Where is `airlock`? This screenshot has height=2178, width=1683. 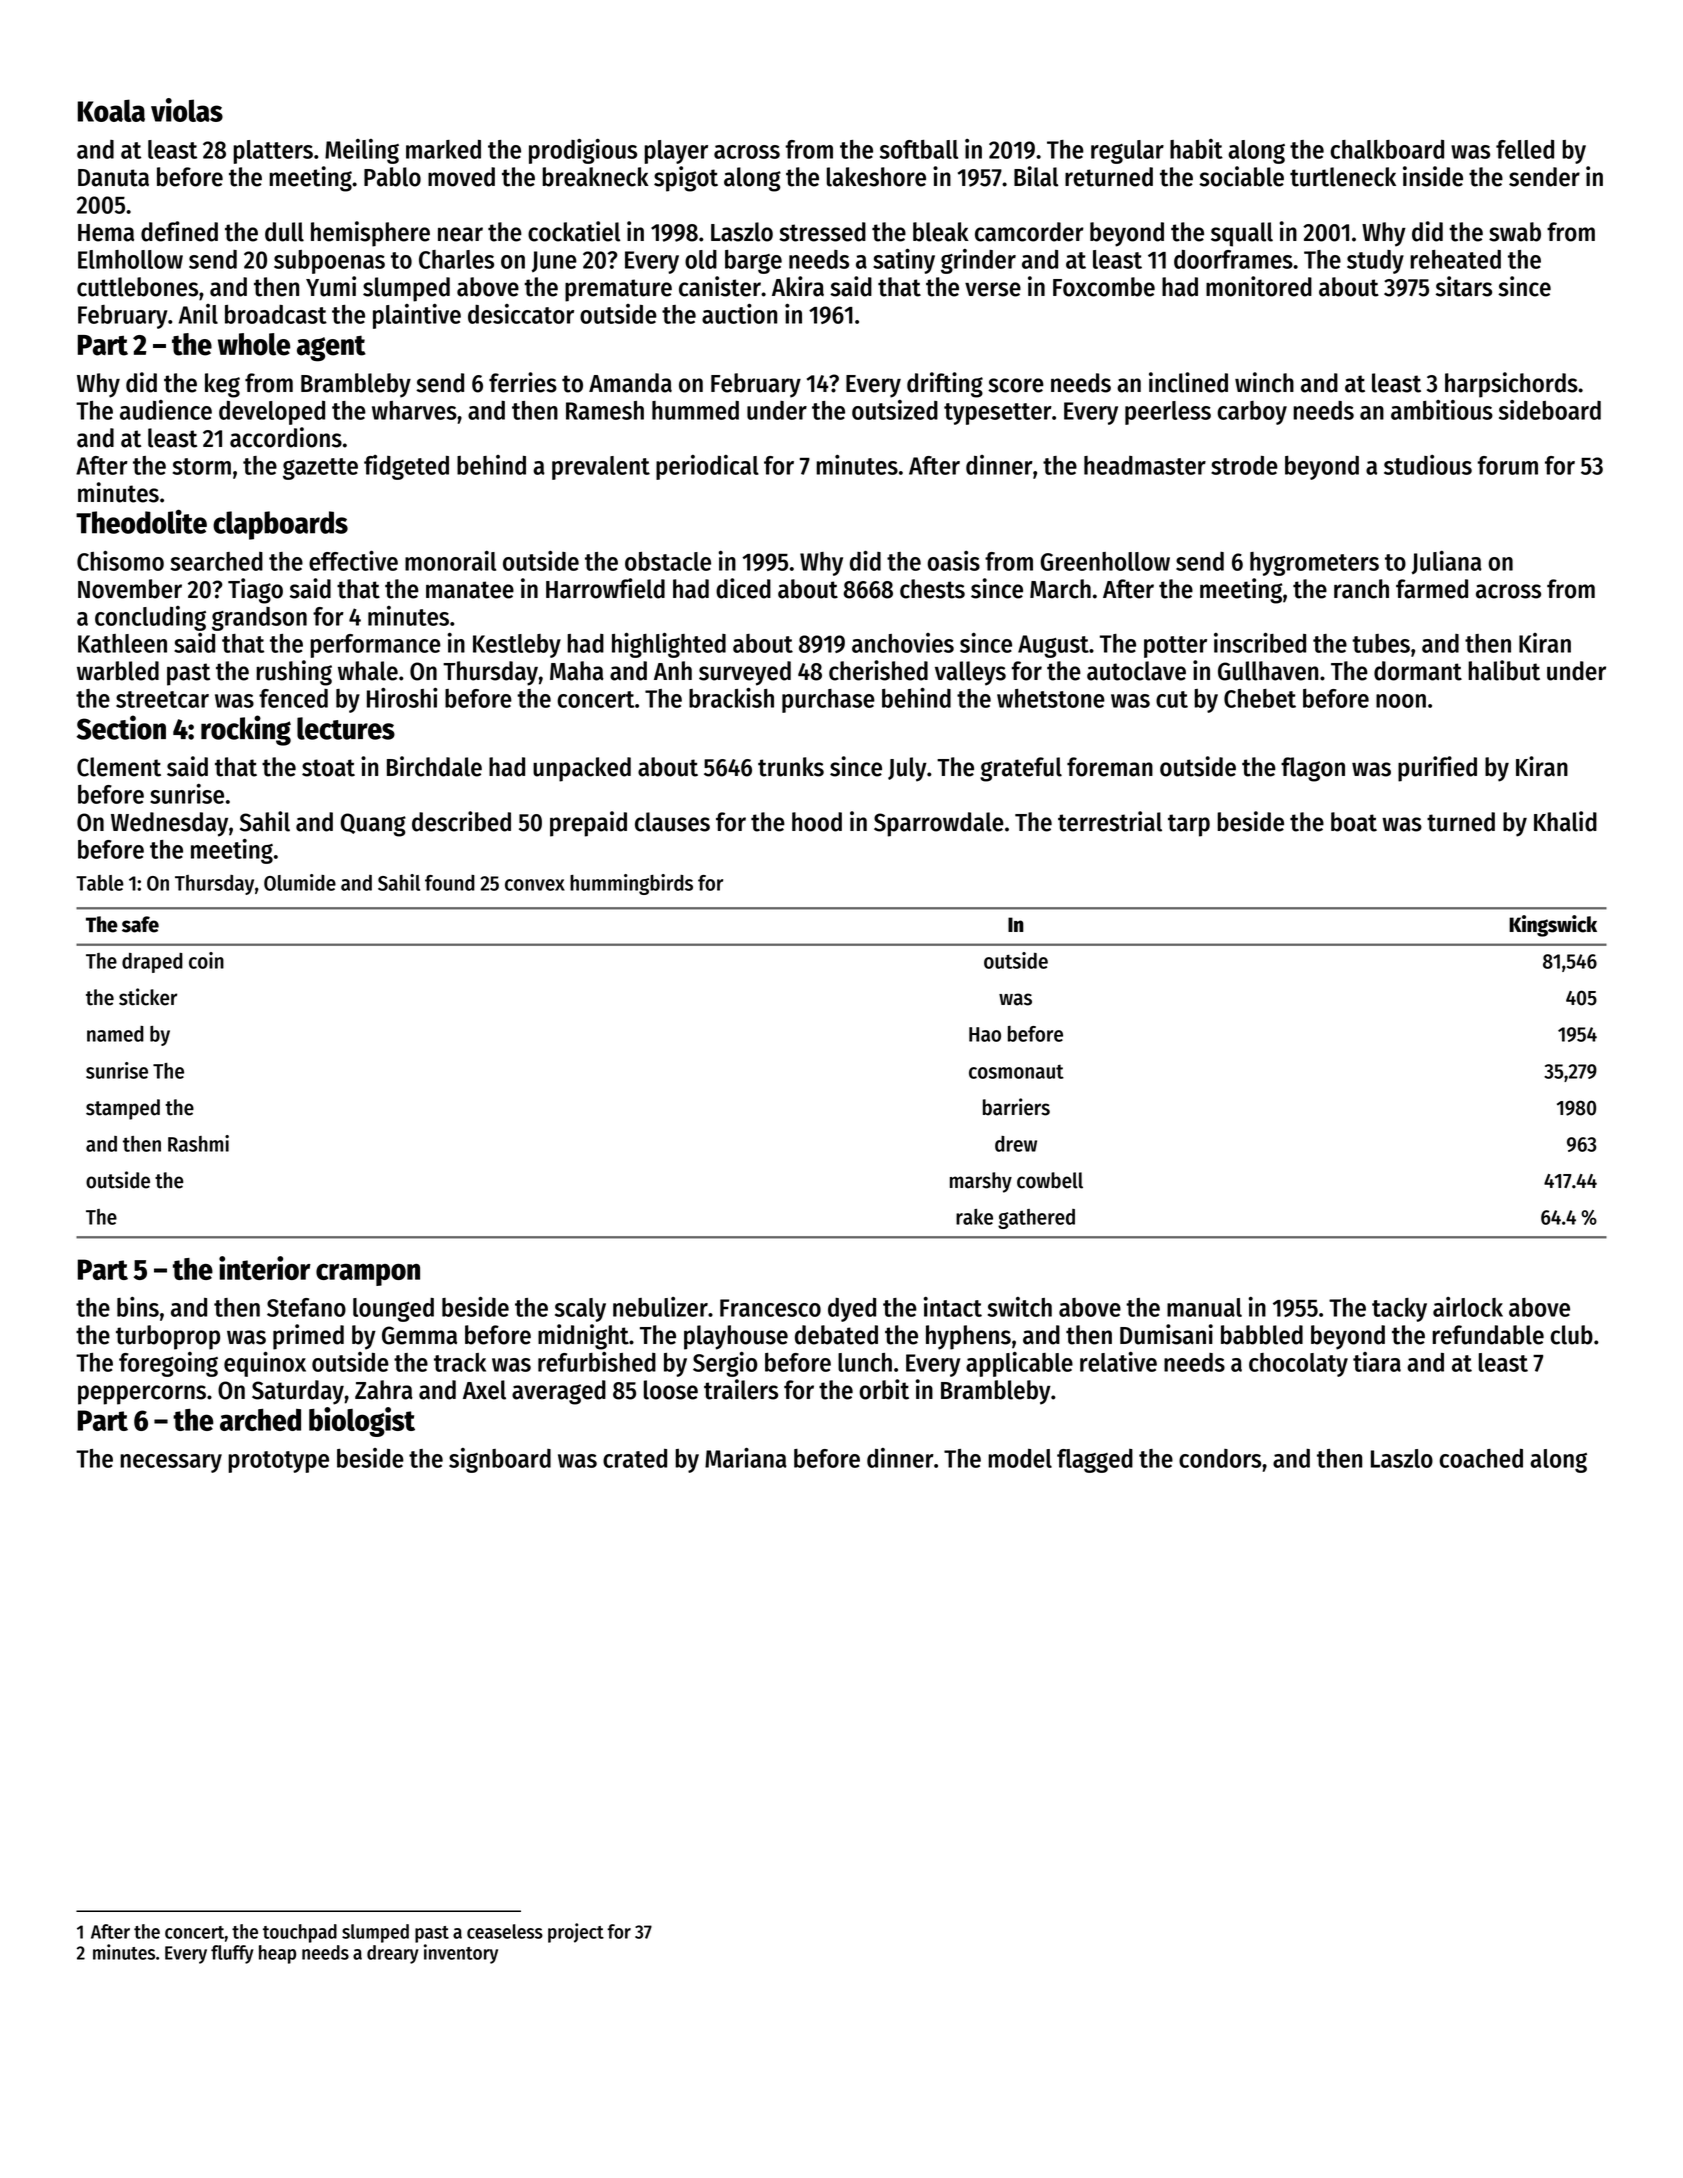
airlock is located at coordinates (1468, 1307).
